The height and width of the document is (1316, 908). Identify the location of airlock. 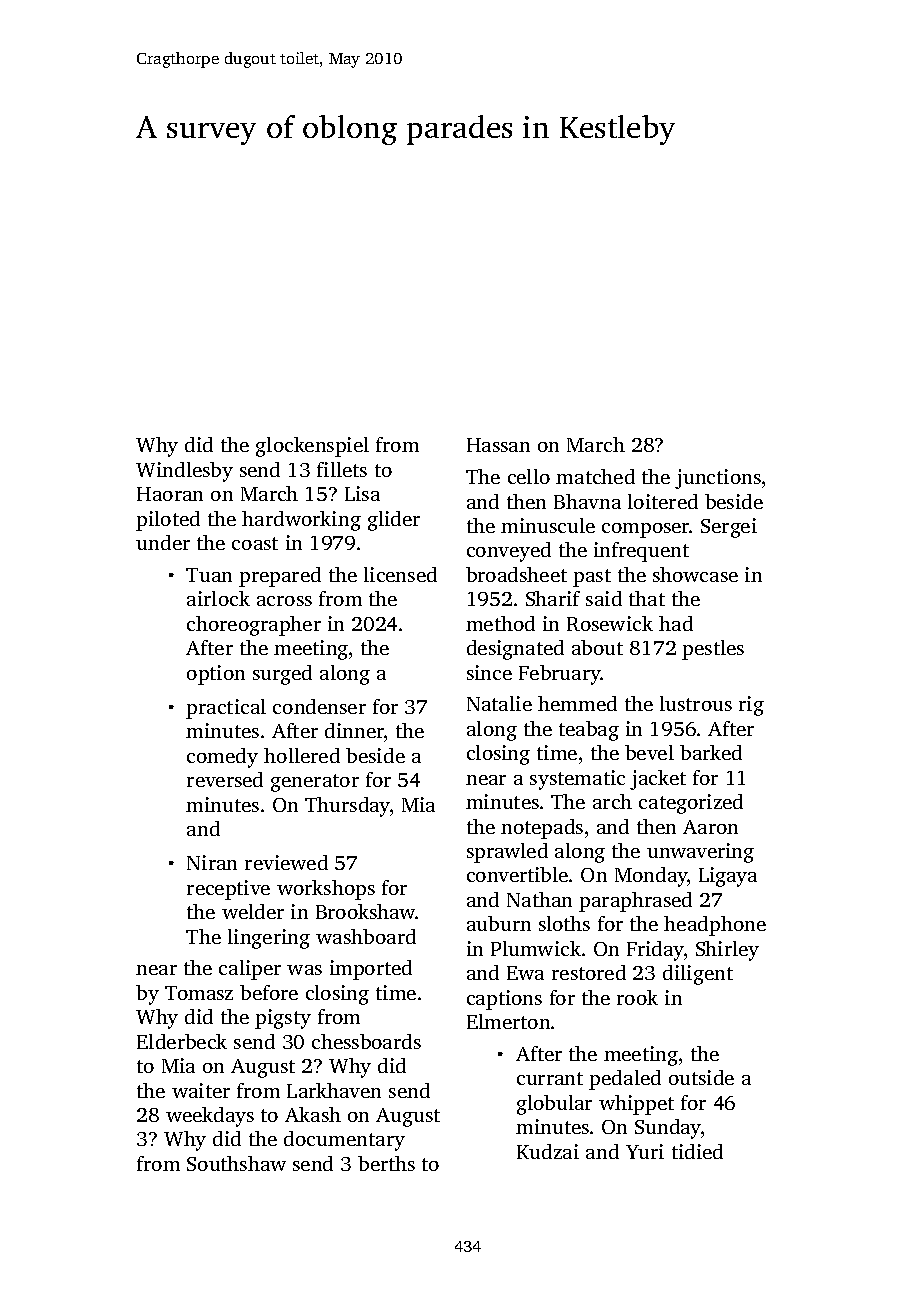
(218, 598).
